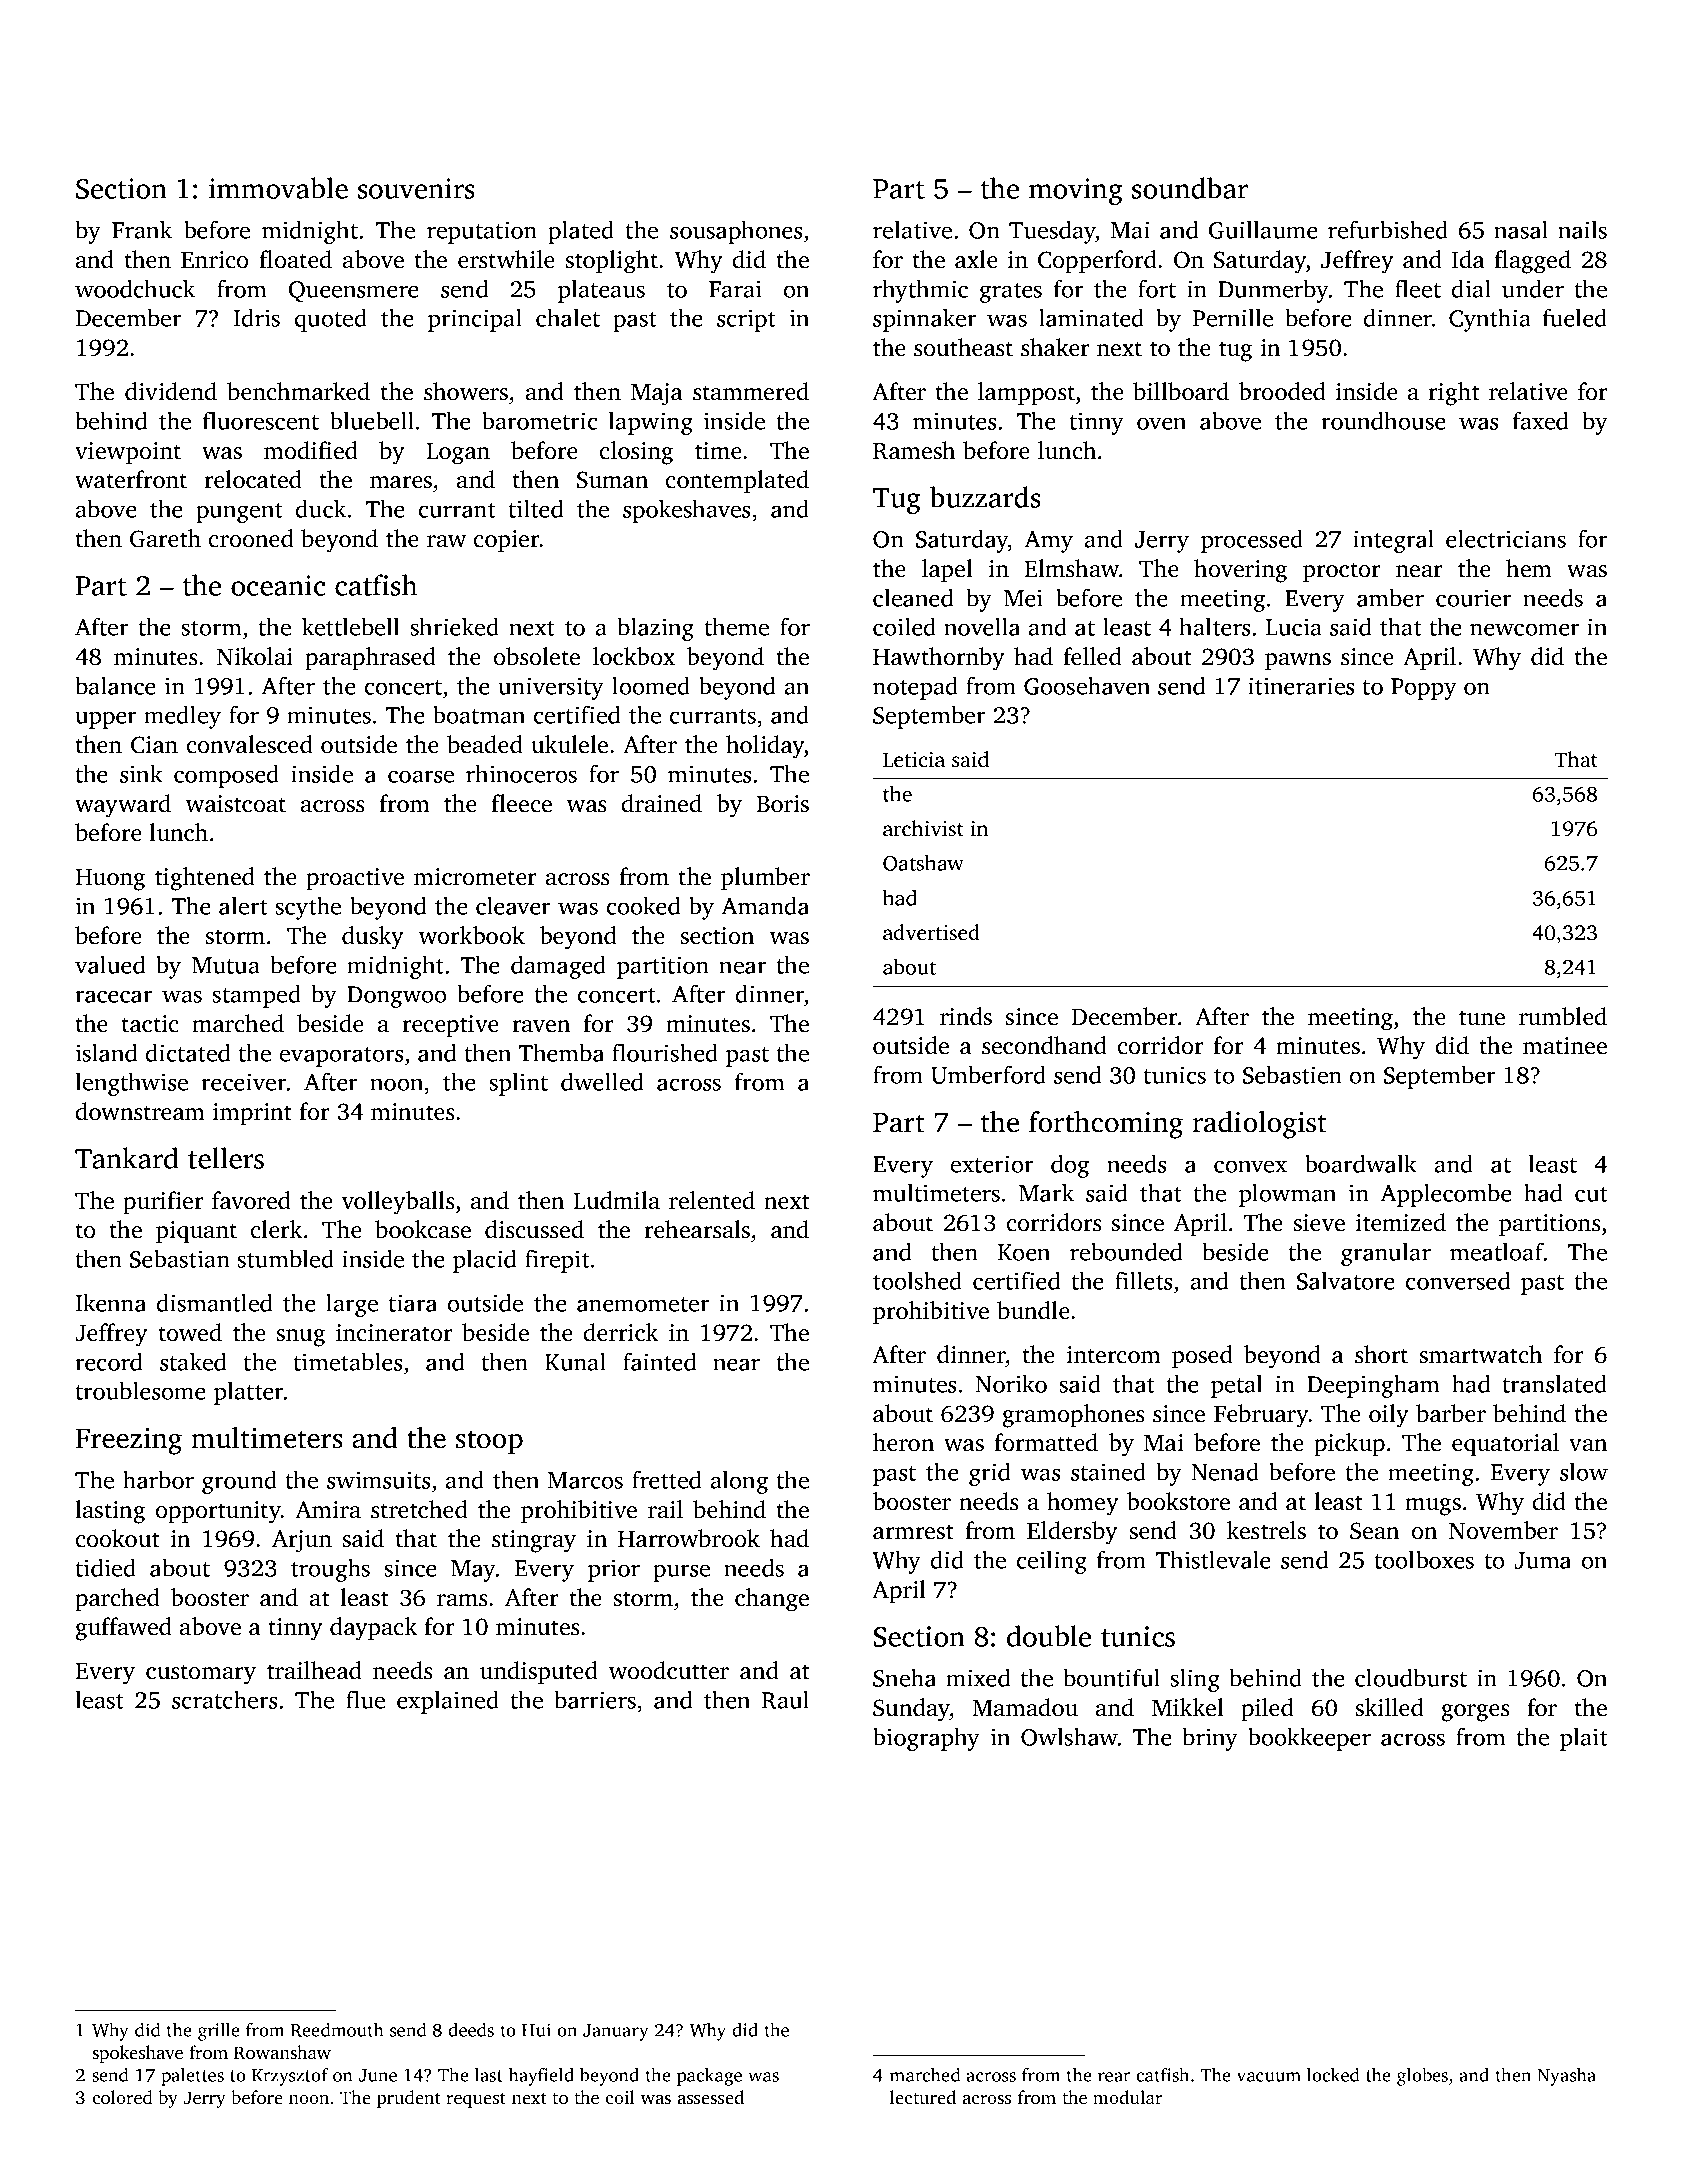 The image size is (1683, 2178). I want to click on boardwalk, so click(1361, 1164).
